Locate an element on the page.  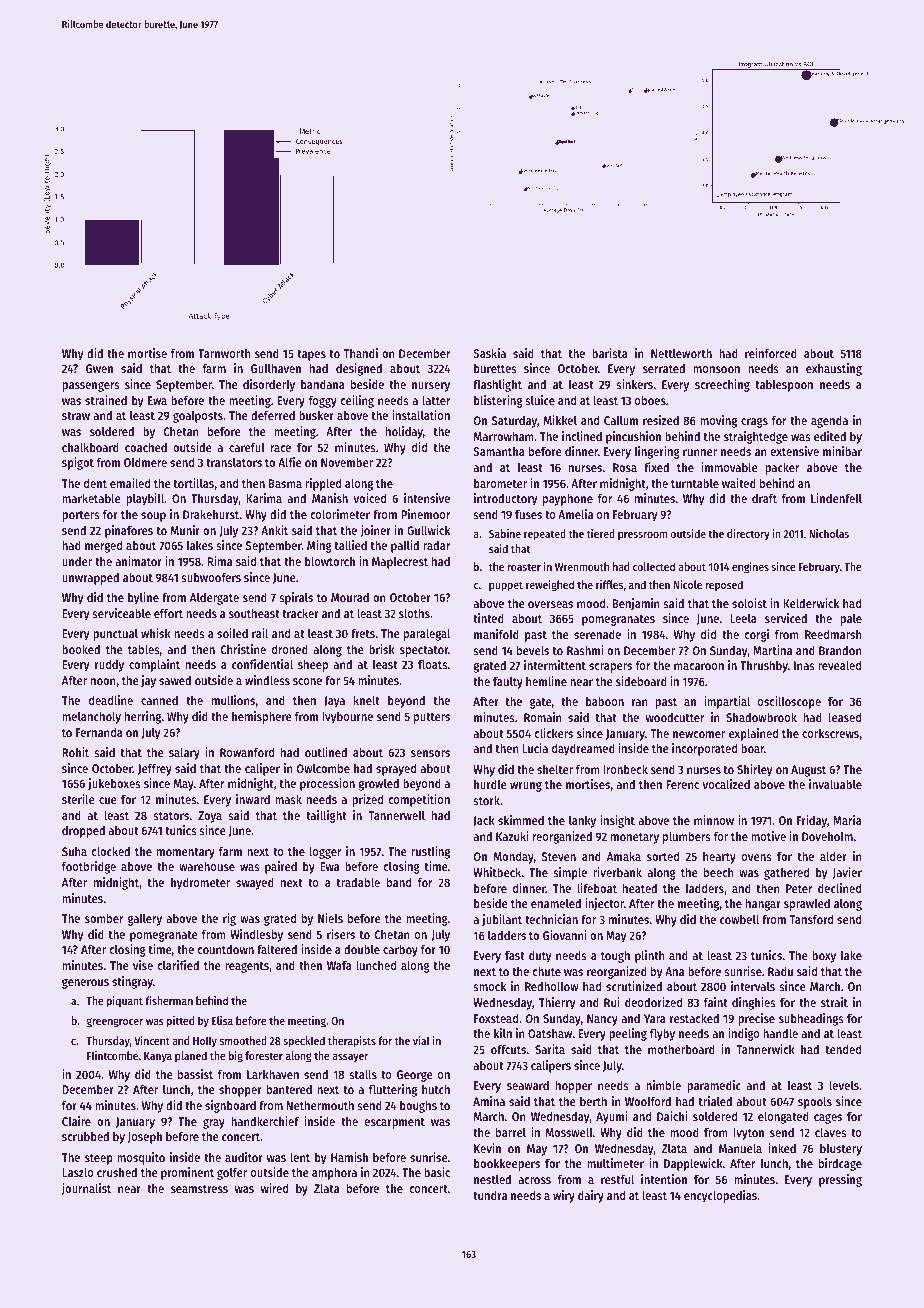
dropped is located at coordinates (83, 831).
